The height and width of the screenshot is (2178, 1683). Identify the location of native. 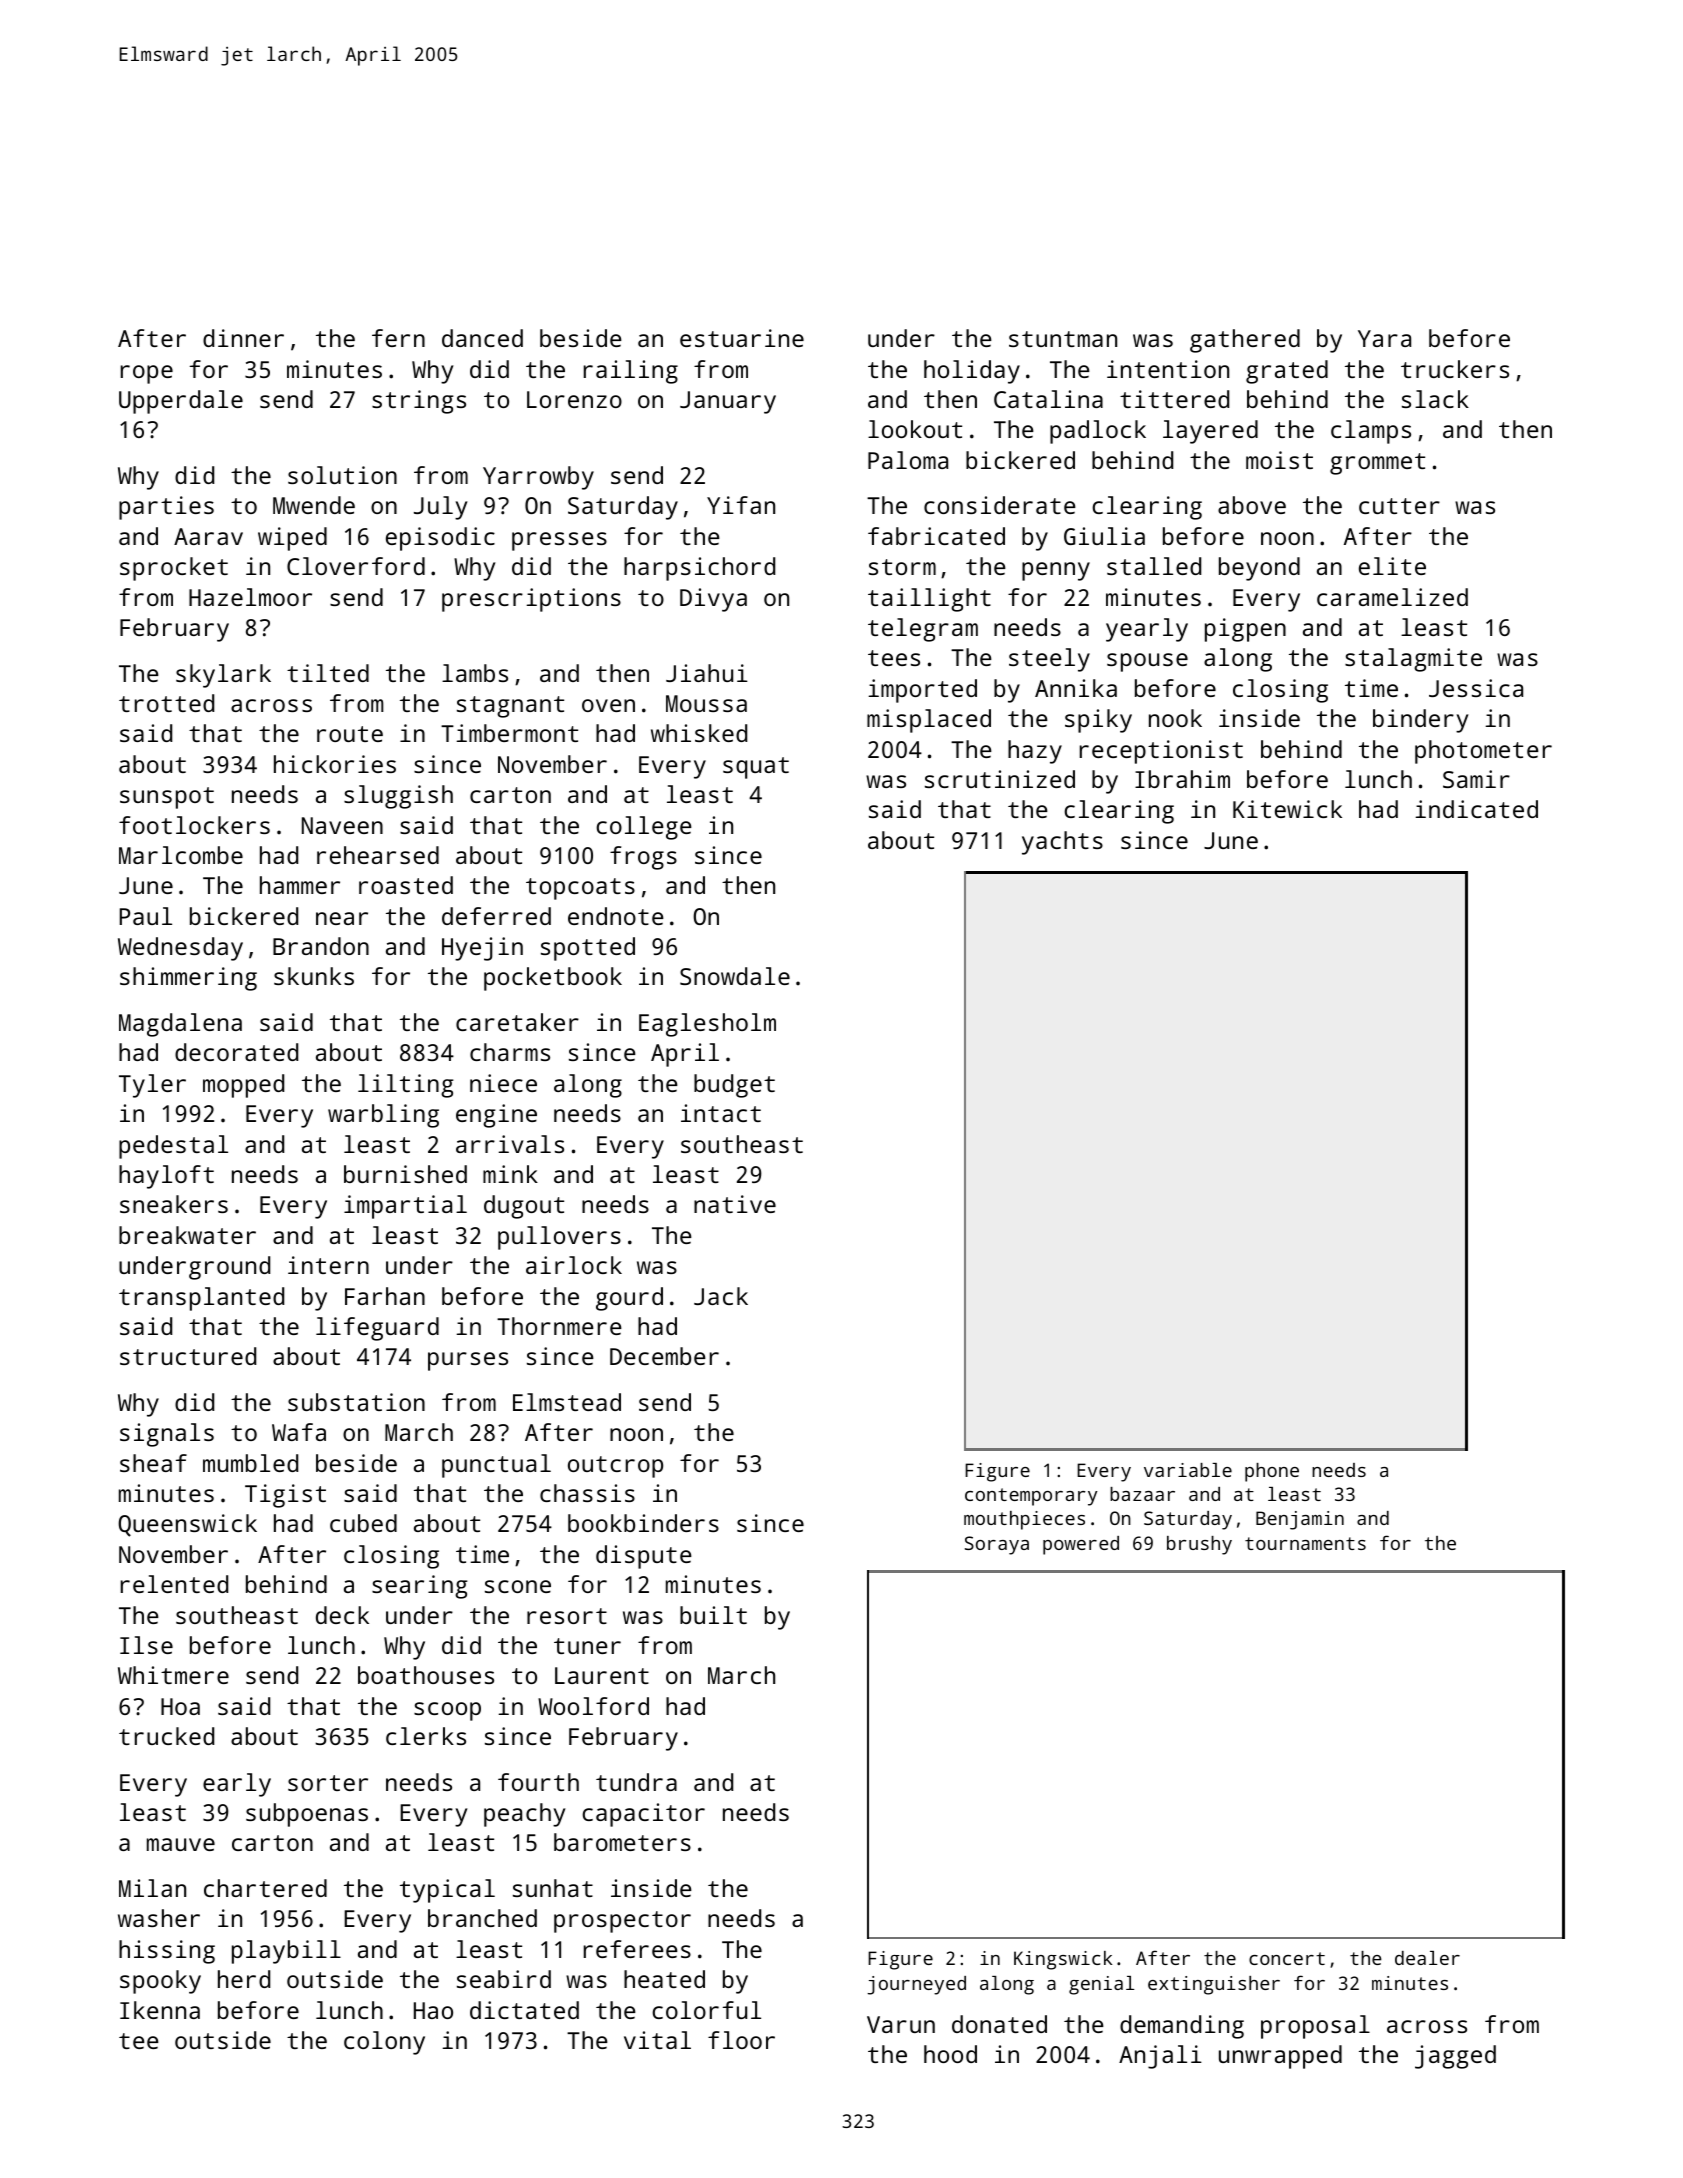
(735, 1204).
